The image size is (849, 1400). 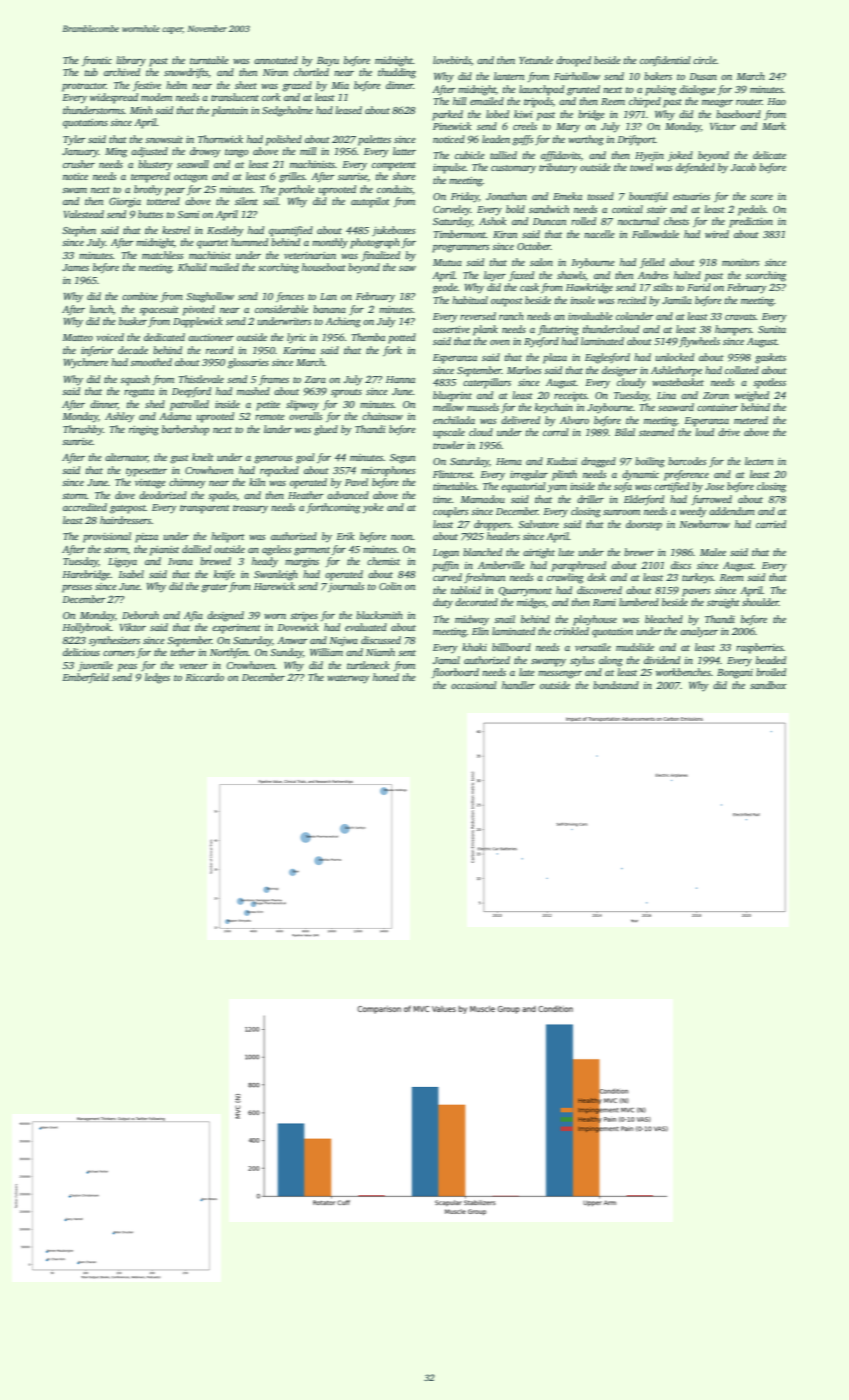 I want to click on metered, so click(x=751, y=420).
